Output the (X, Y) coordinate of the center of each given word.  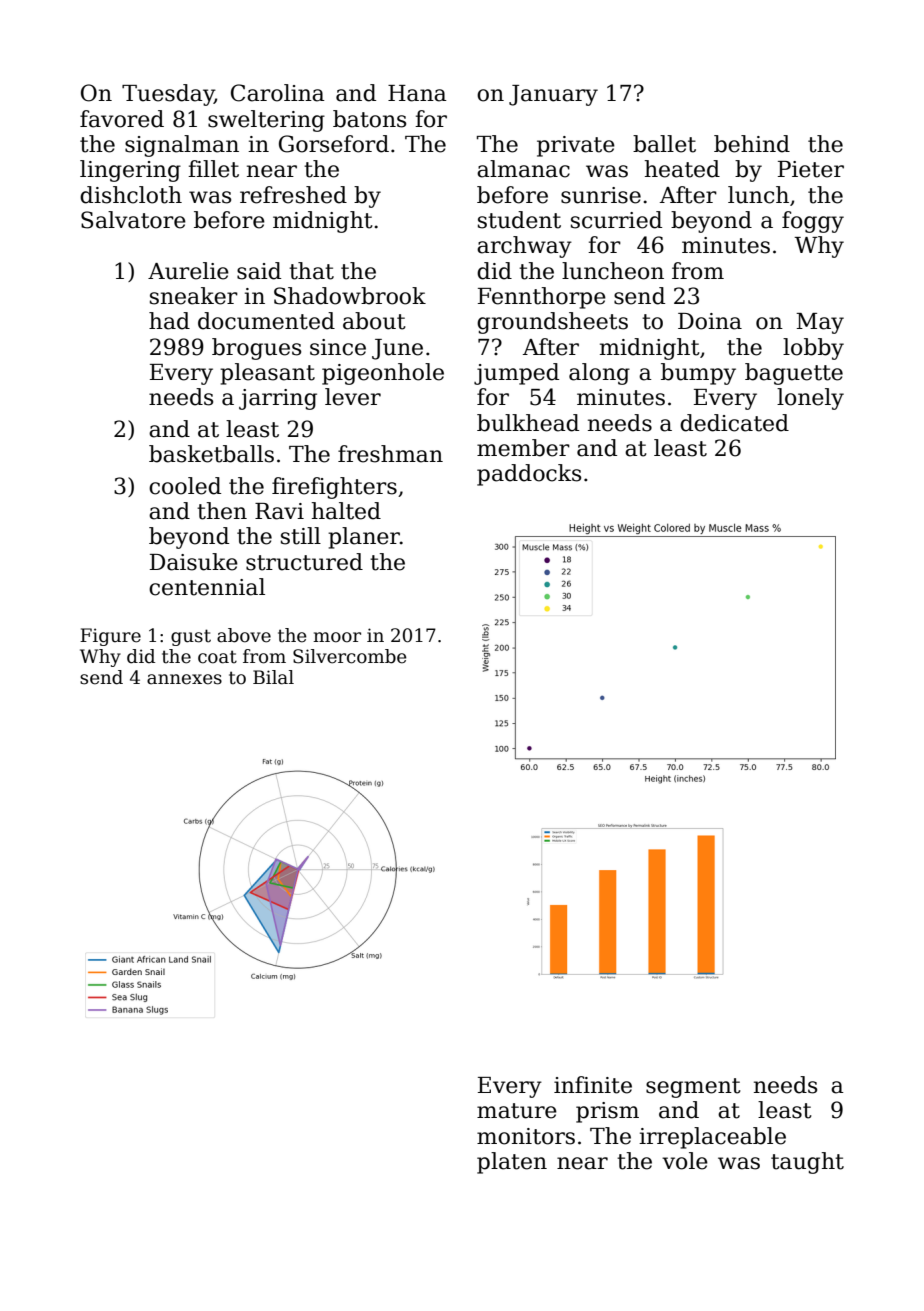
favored (122, 119)
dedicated (734, 423)
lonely (810, 399)
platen (512, 1163)
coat (217, 657)
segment (693, 1088)
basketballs (211, 454)
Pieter (811, 169)
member (523, 448)
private (576, 146)
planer (364, 538)
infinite (593, 1085)
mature (517, 1111)
